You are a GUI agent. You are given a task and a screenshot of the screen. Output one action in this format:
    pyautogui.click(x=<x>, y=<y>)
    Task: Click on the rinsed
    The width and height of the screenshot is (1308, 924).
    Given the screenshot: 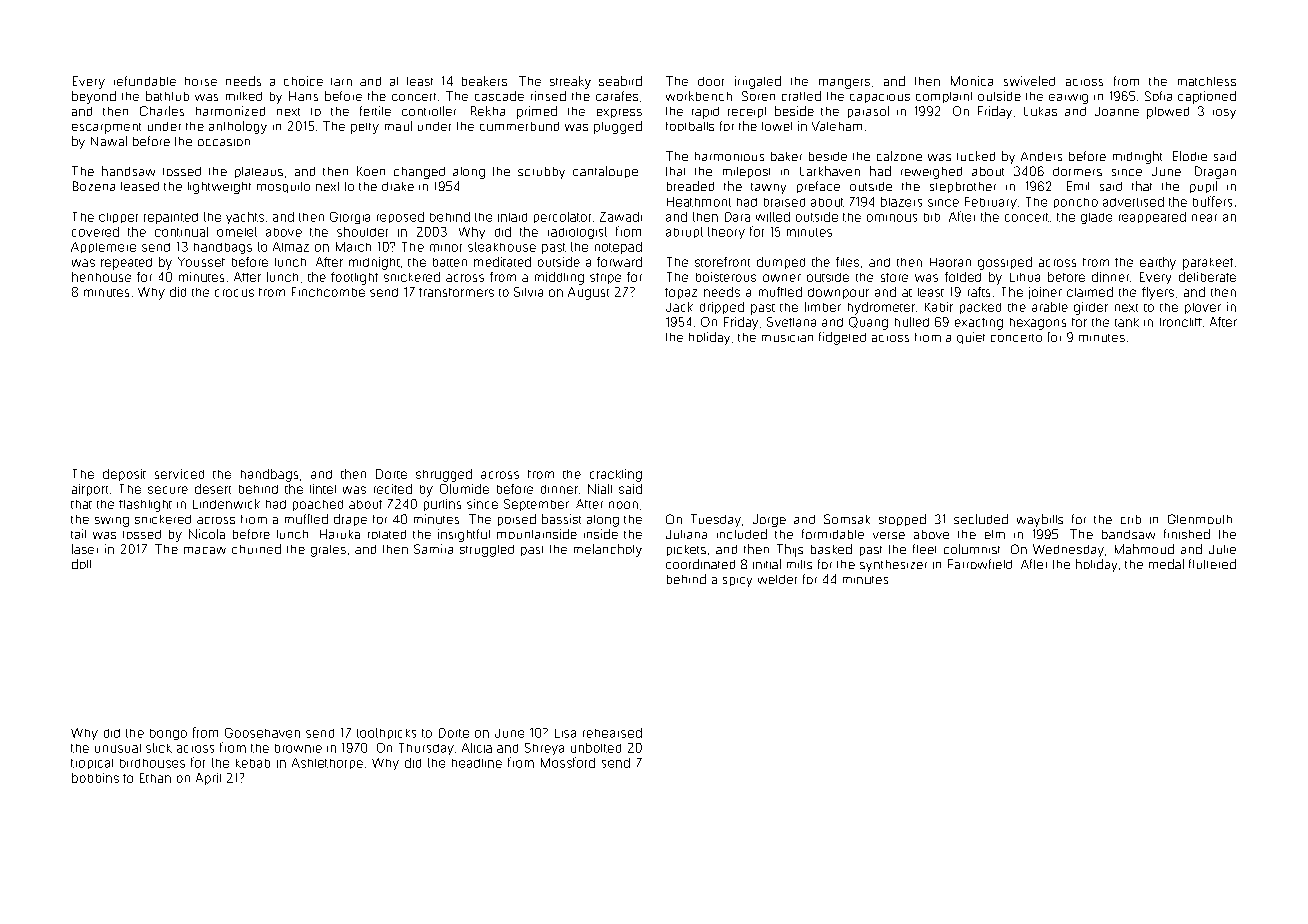 What is the action you would take?
    pyautogui.click(x=548, y=96)
